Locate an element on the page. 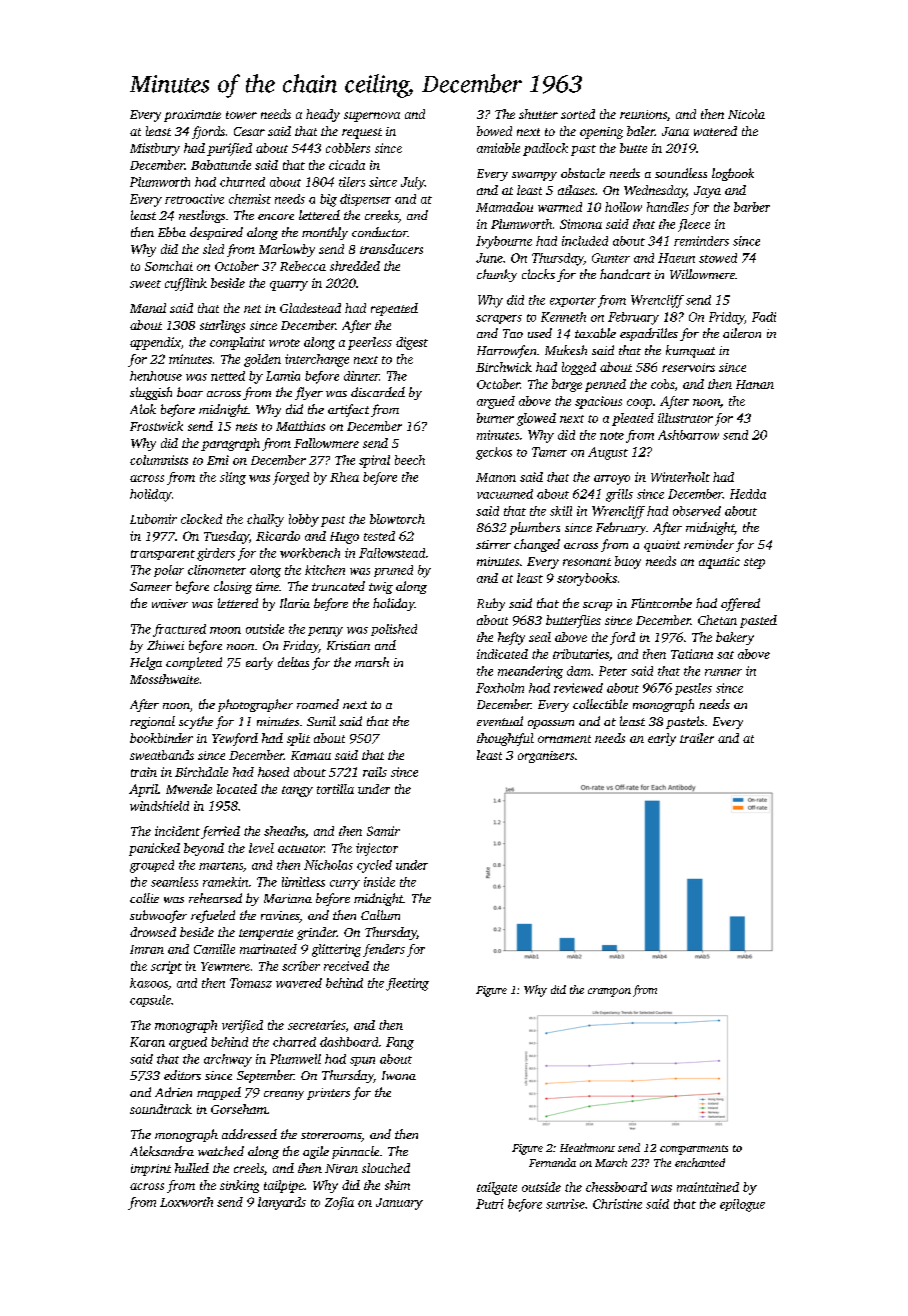  Babatunde is located at coordinates (221, 165).
